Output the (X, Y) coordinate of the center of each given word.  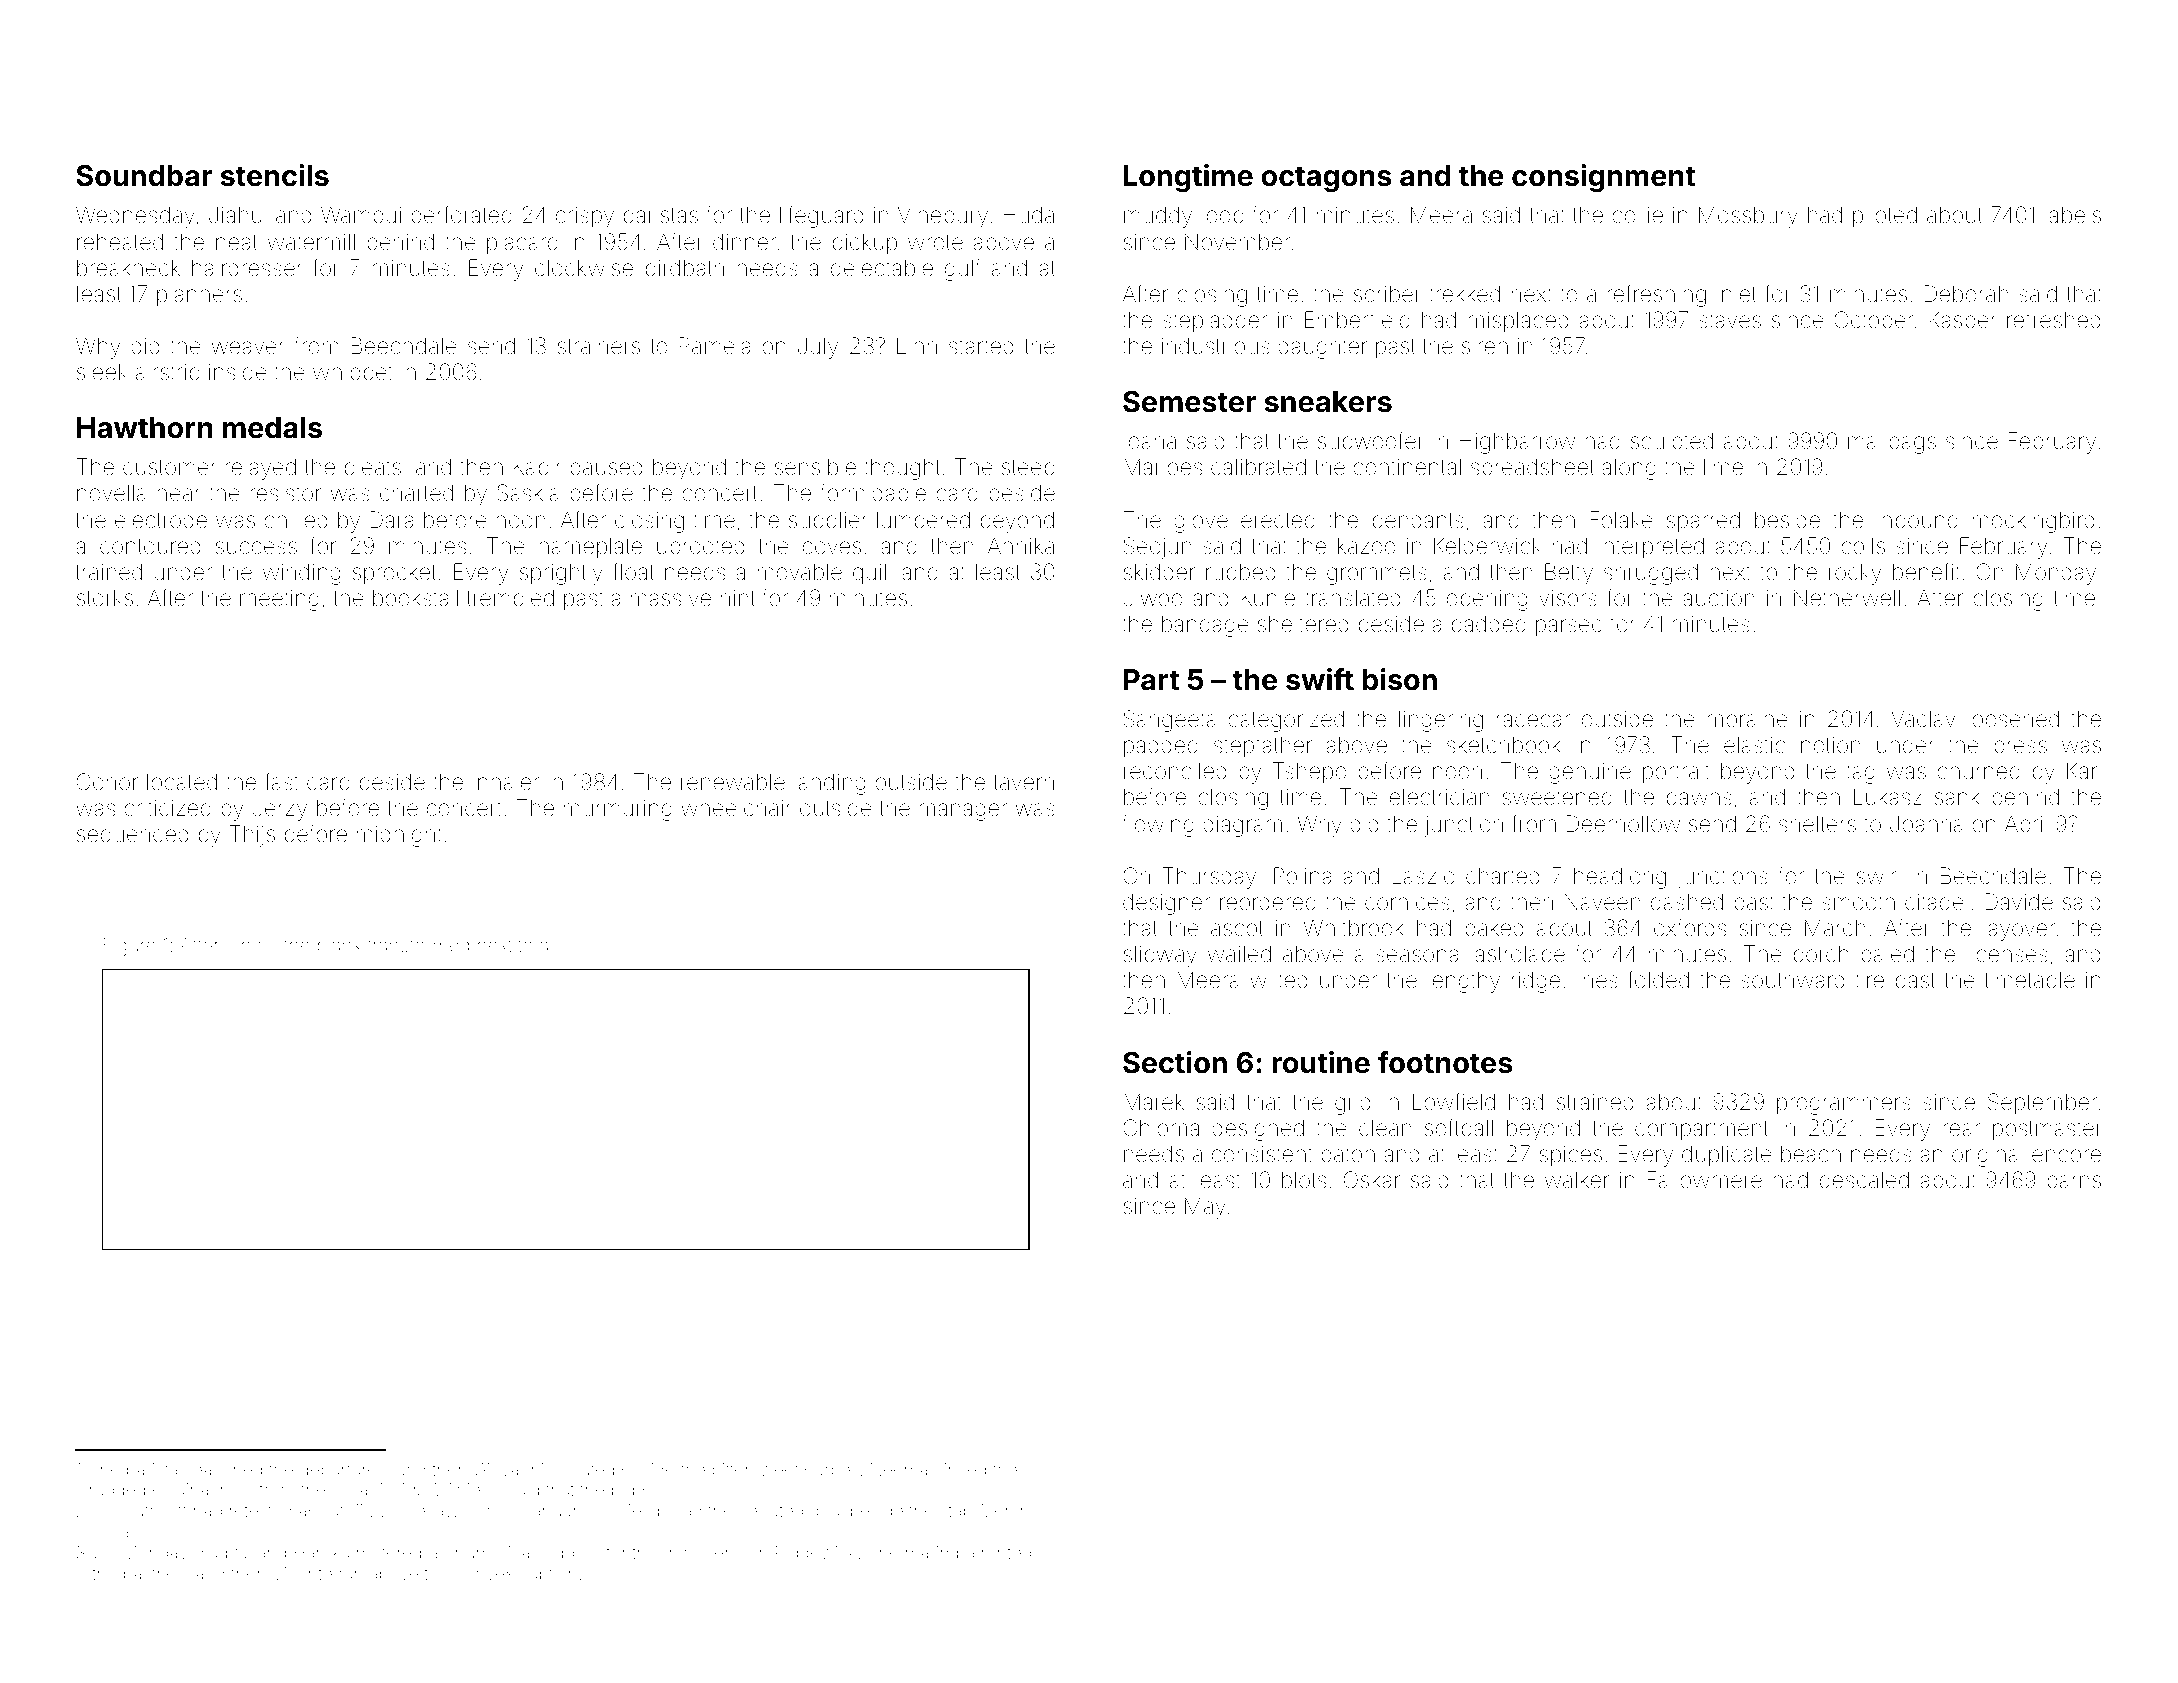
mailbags (1892, 443)
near (179, 495)
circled (960, 1469)
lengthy (1464, 982)
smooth (1858, 902)
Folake (1621, 520)
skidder (1159, 572)
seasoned (223, 1469)
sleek (102, 371)
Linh (917, 345)
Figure (130, 947)
